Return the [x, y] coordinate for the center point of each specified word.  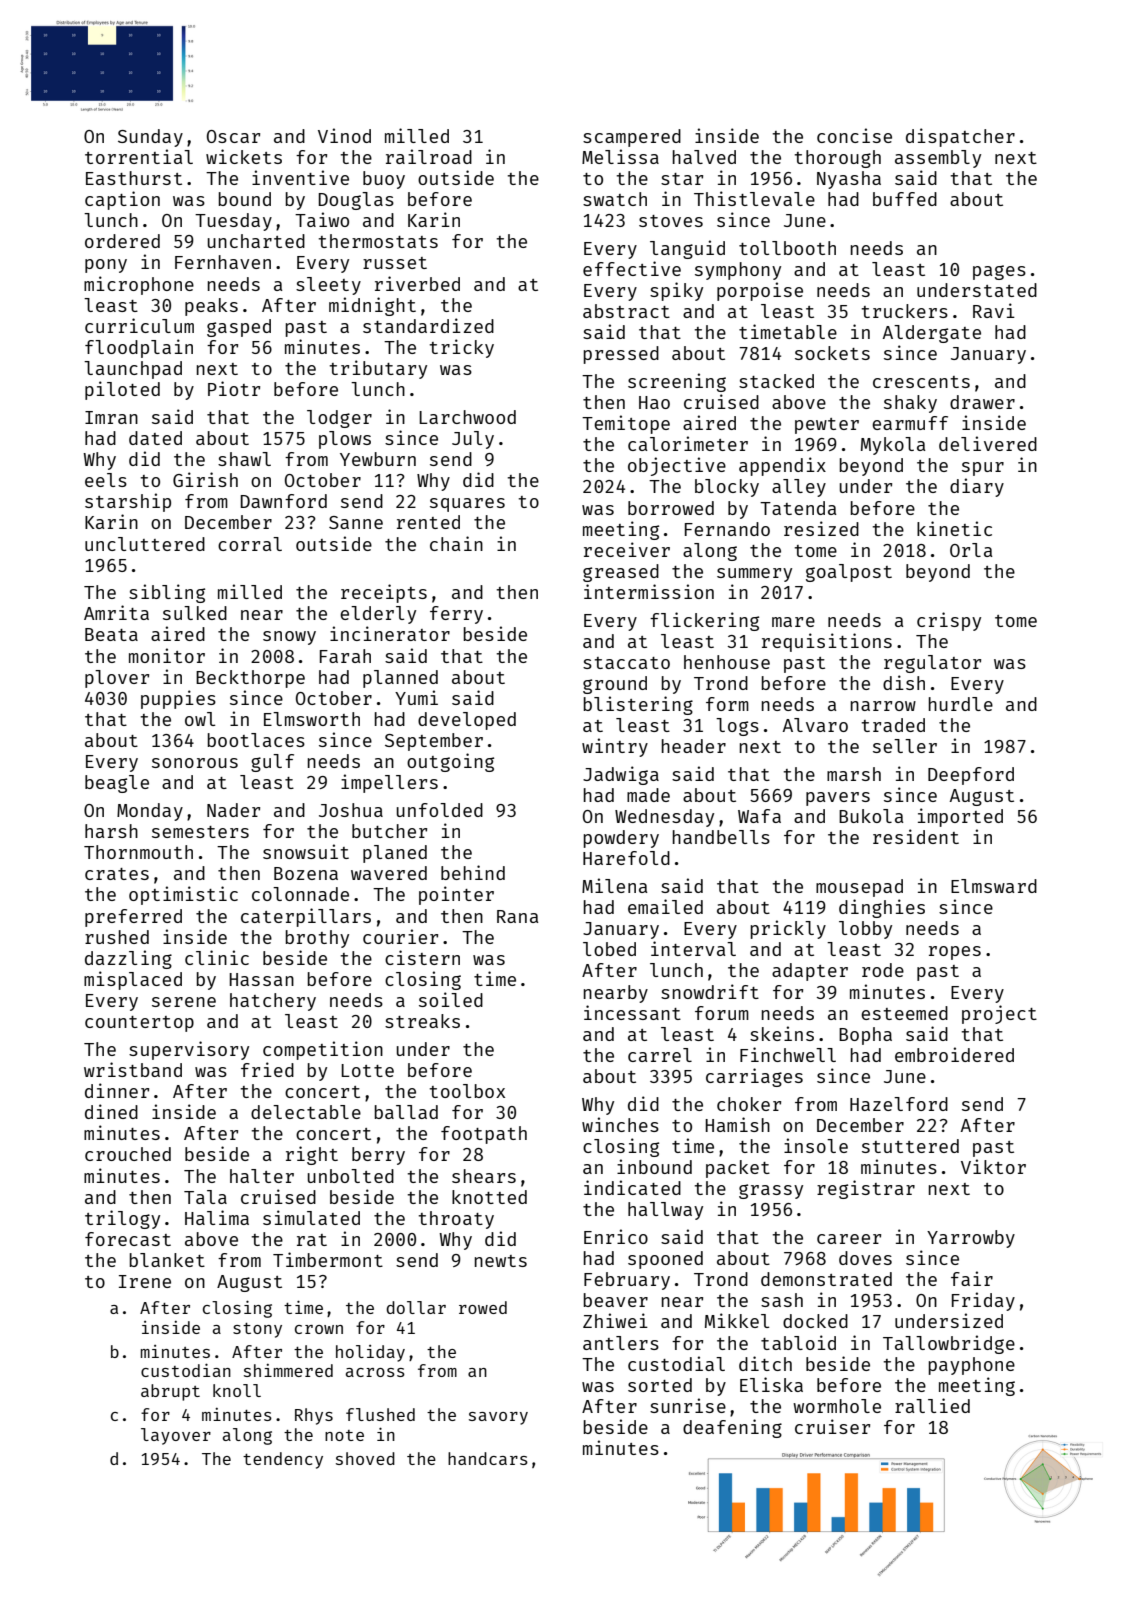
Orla [971, 550]
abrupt [170, 1392]
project [999, 1014]
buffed [905, 199]
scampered [632, 138]
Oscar [233, 136]
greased [621, 573]
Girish [205, 479]
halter [262, 1176]
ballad [406, 1112]
